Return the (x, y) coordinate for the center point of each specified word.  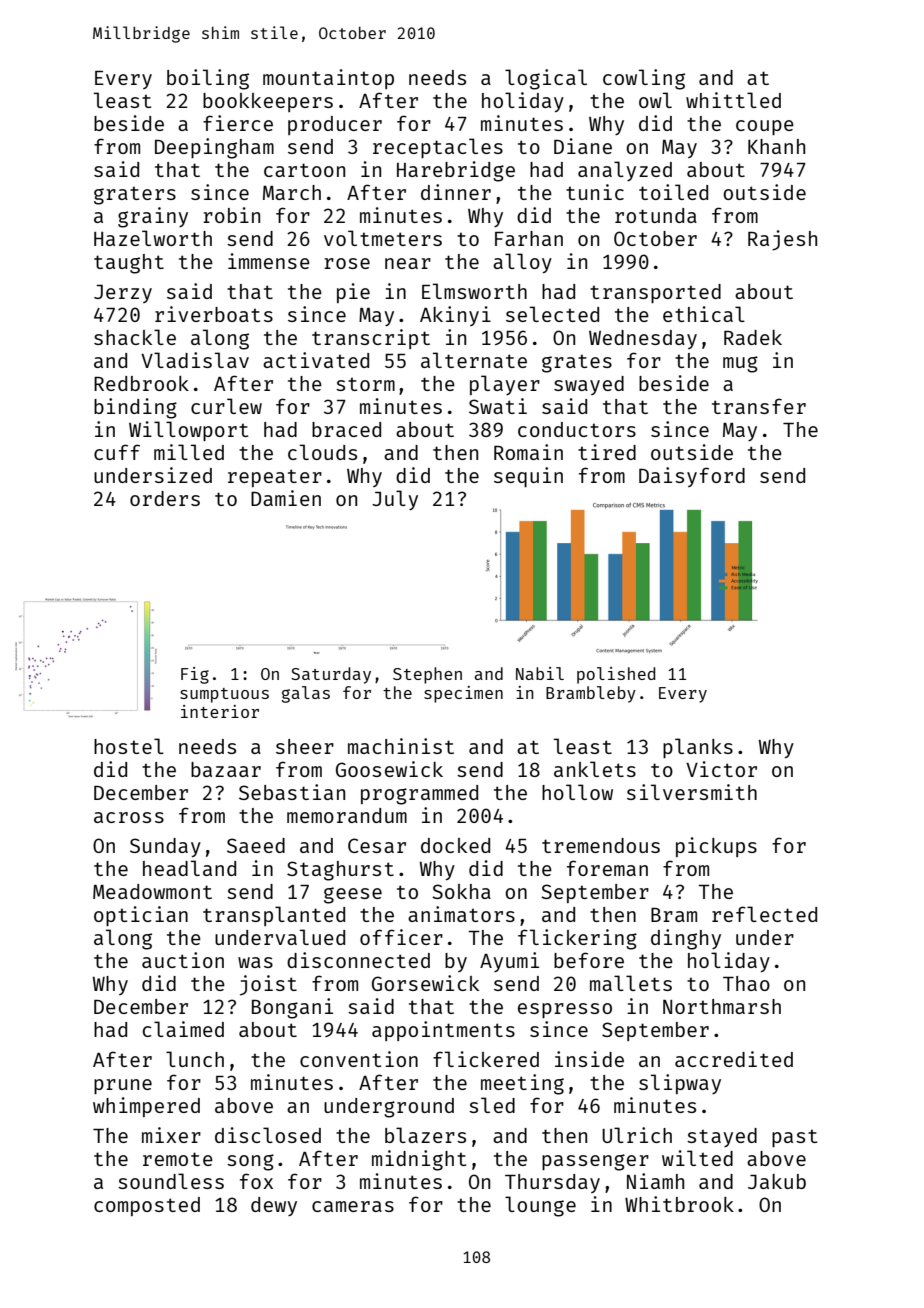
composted (147, 1206)
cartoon (304, 170)
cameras (353, 1206)
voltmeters (383, 238)
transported (655, 293)
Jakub (777, 1181)
